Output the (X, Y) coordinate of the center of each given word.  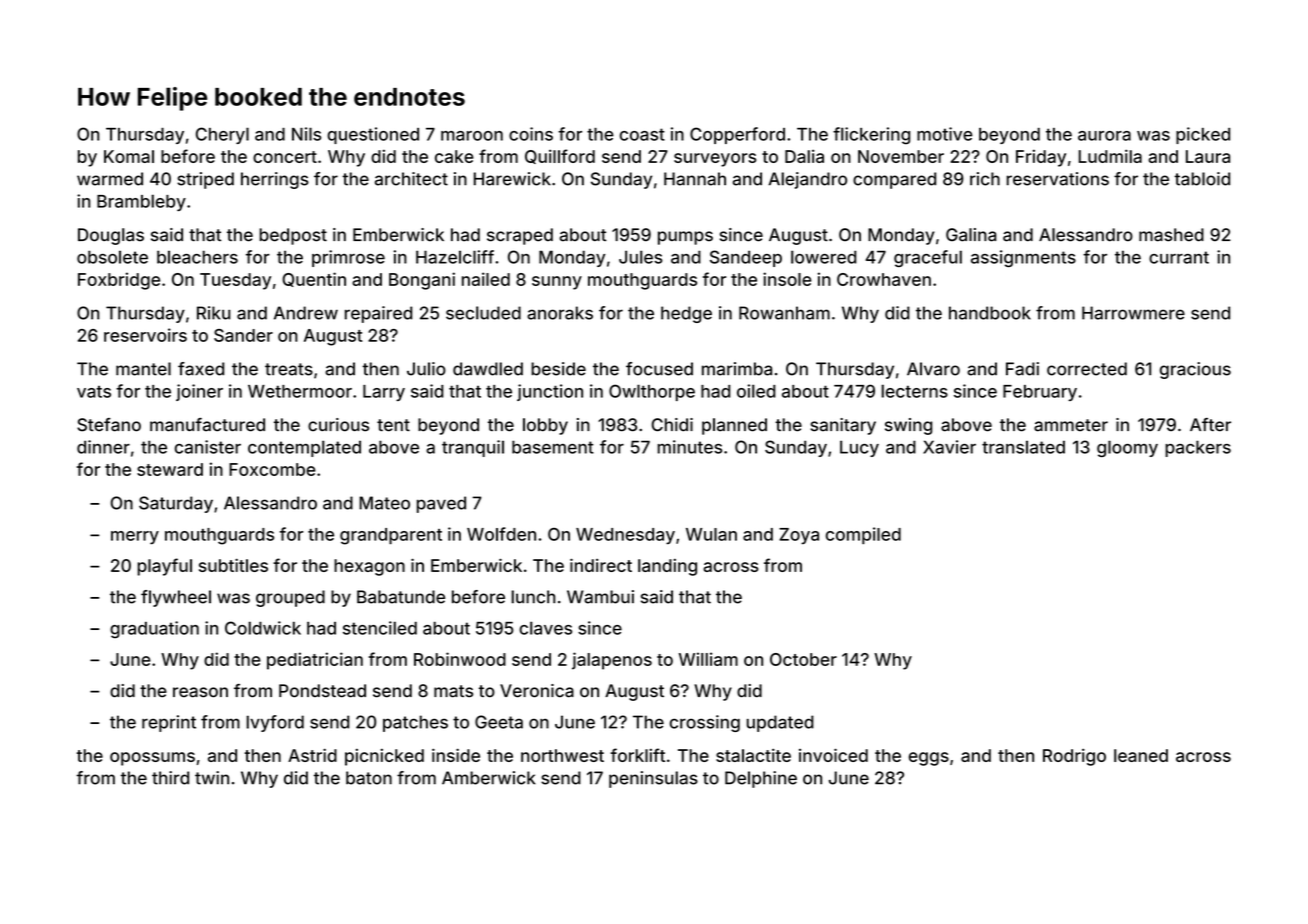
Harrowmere (1133, 313)
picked (1203, 135)
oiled (756, 391)
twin (212, 778)
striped (205, 180)
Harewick (512, 179)
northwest (562, 755)
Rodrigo (1074, 757)
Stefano (109, 425)
